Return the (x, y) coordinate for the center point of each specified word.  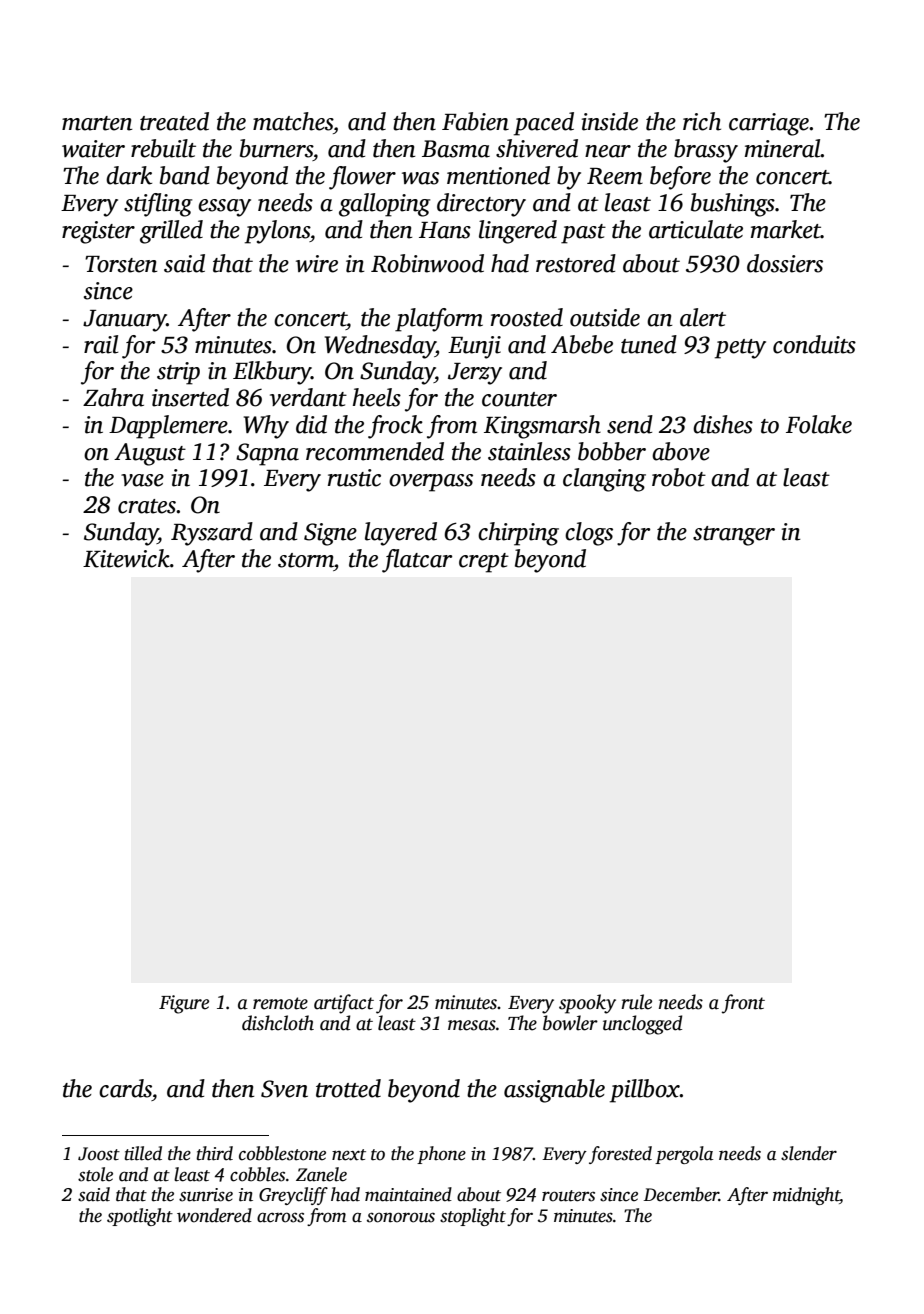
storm (306, 560)
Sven (284, 1089)
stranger (734, 536)
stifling (158, 205)
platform (439, 320)
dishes (723, 424)
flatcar (417, 561)
